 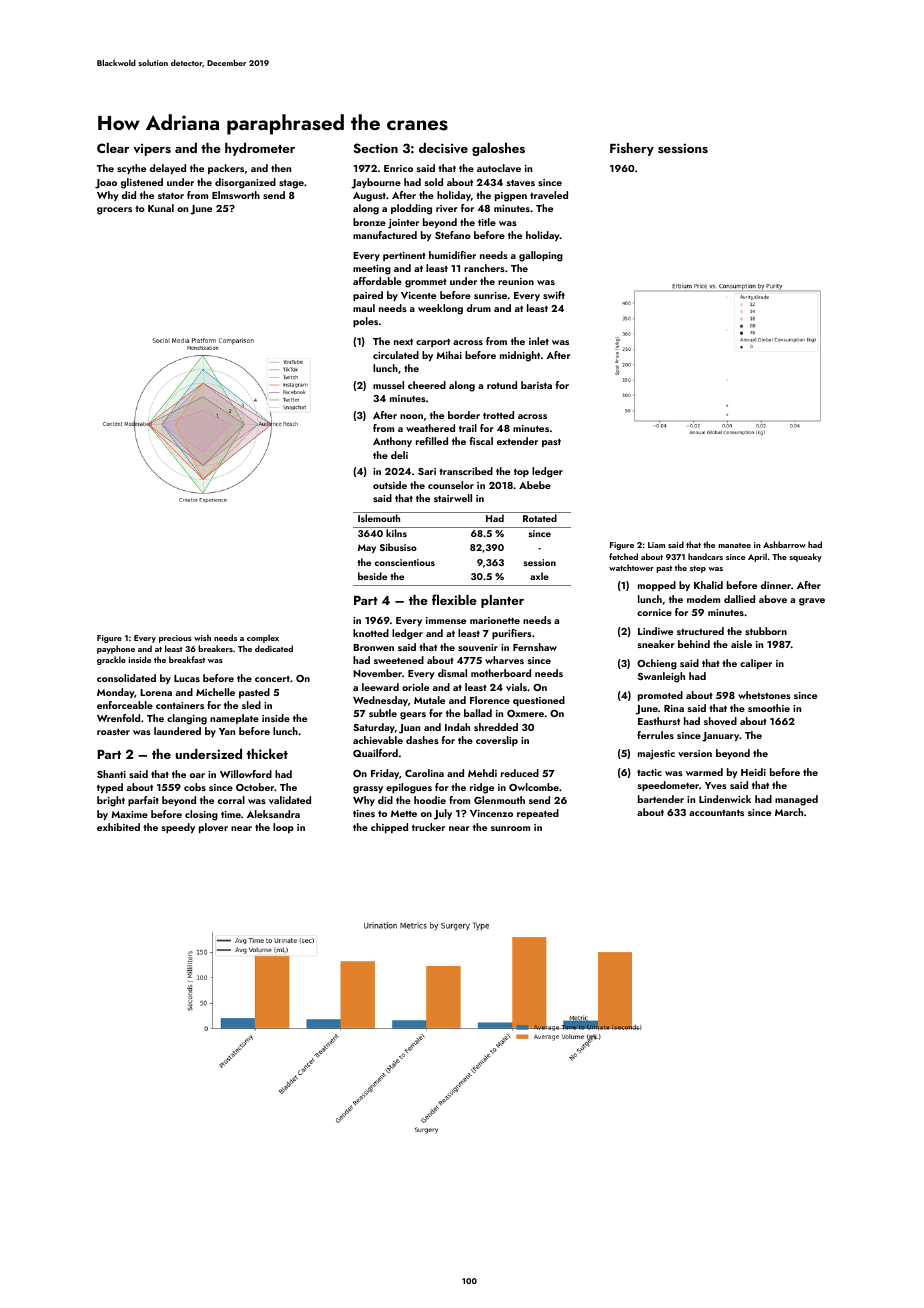 What do you see at coordinates (260, 149) in the document?
I see `hydrometer` at bounding box center [260, 149].
